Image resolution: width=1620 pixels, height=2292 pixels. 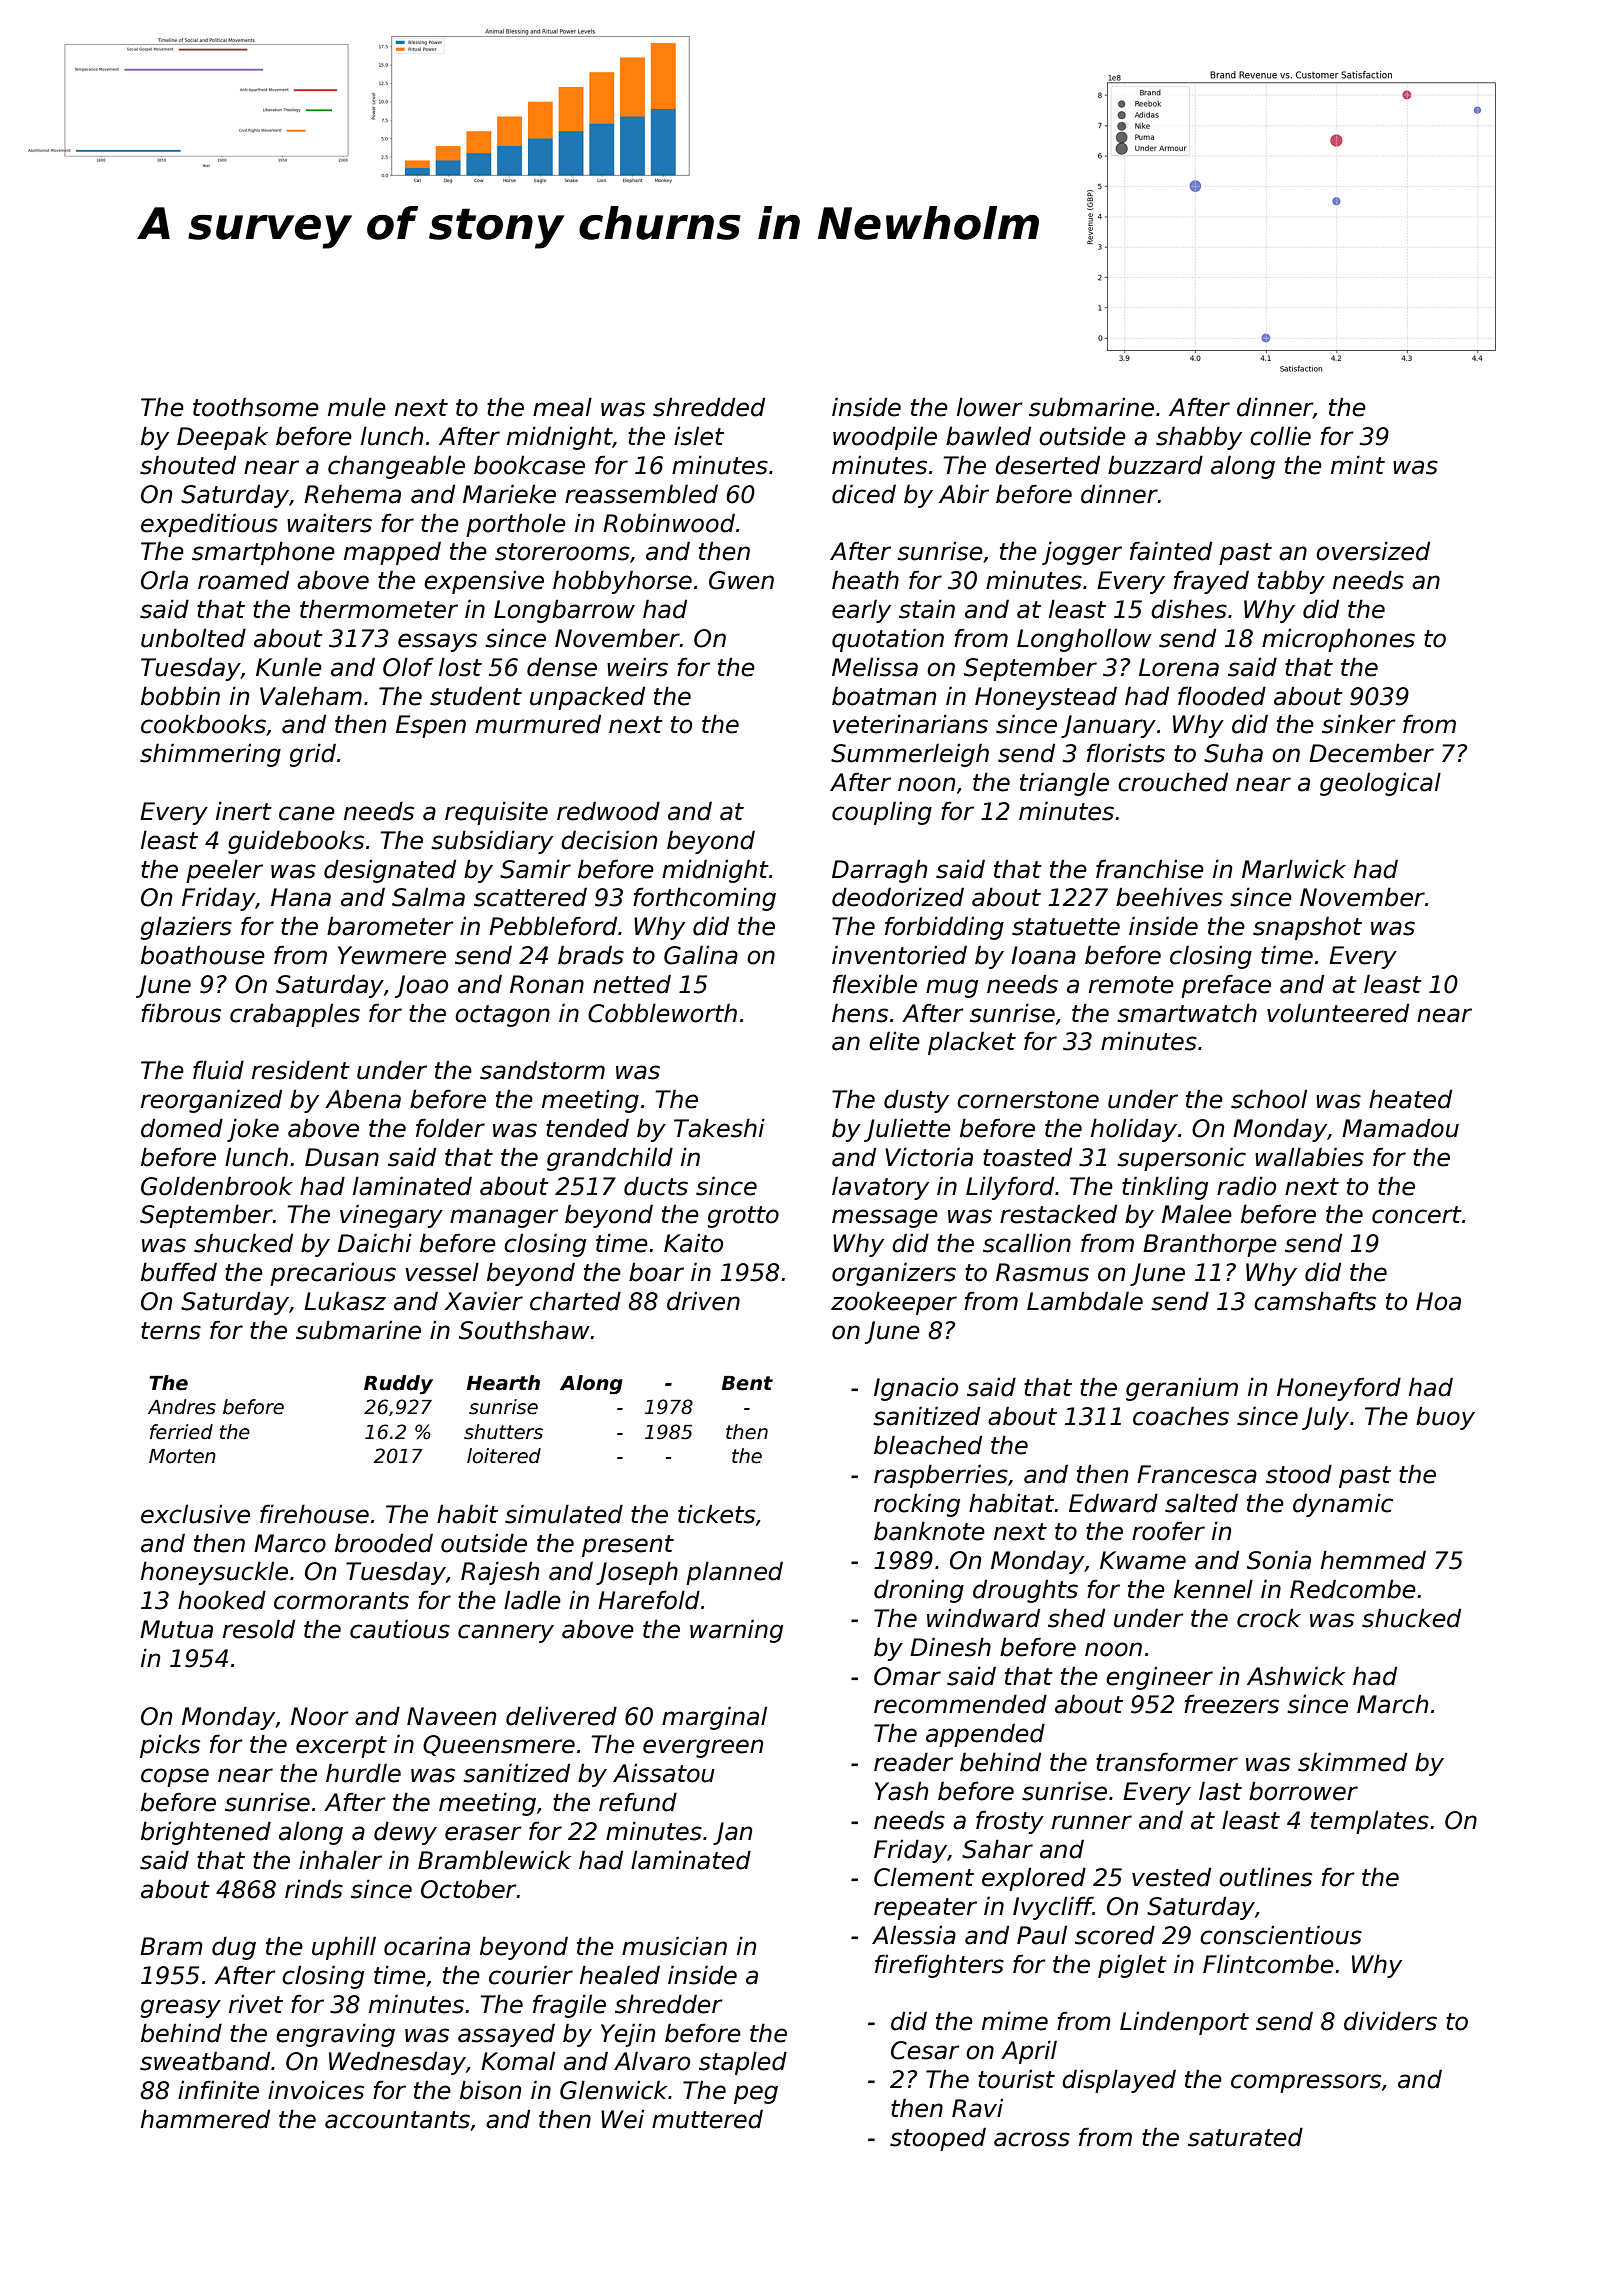 I want to click on picks, so click(x=170, y=1746).
